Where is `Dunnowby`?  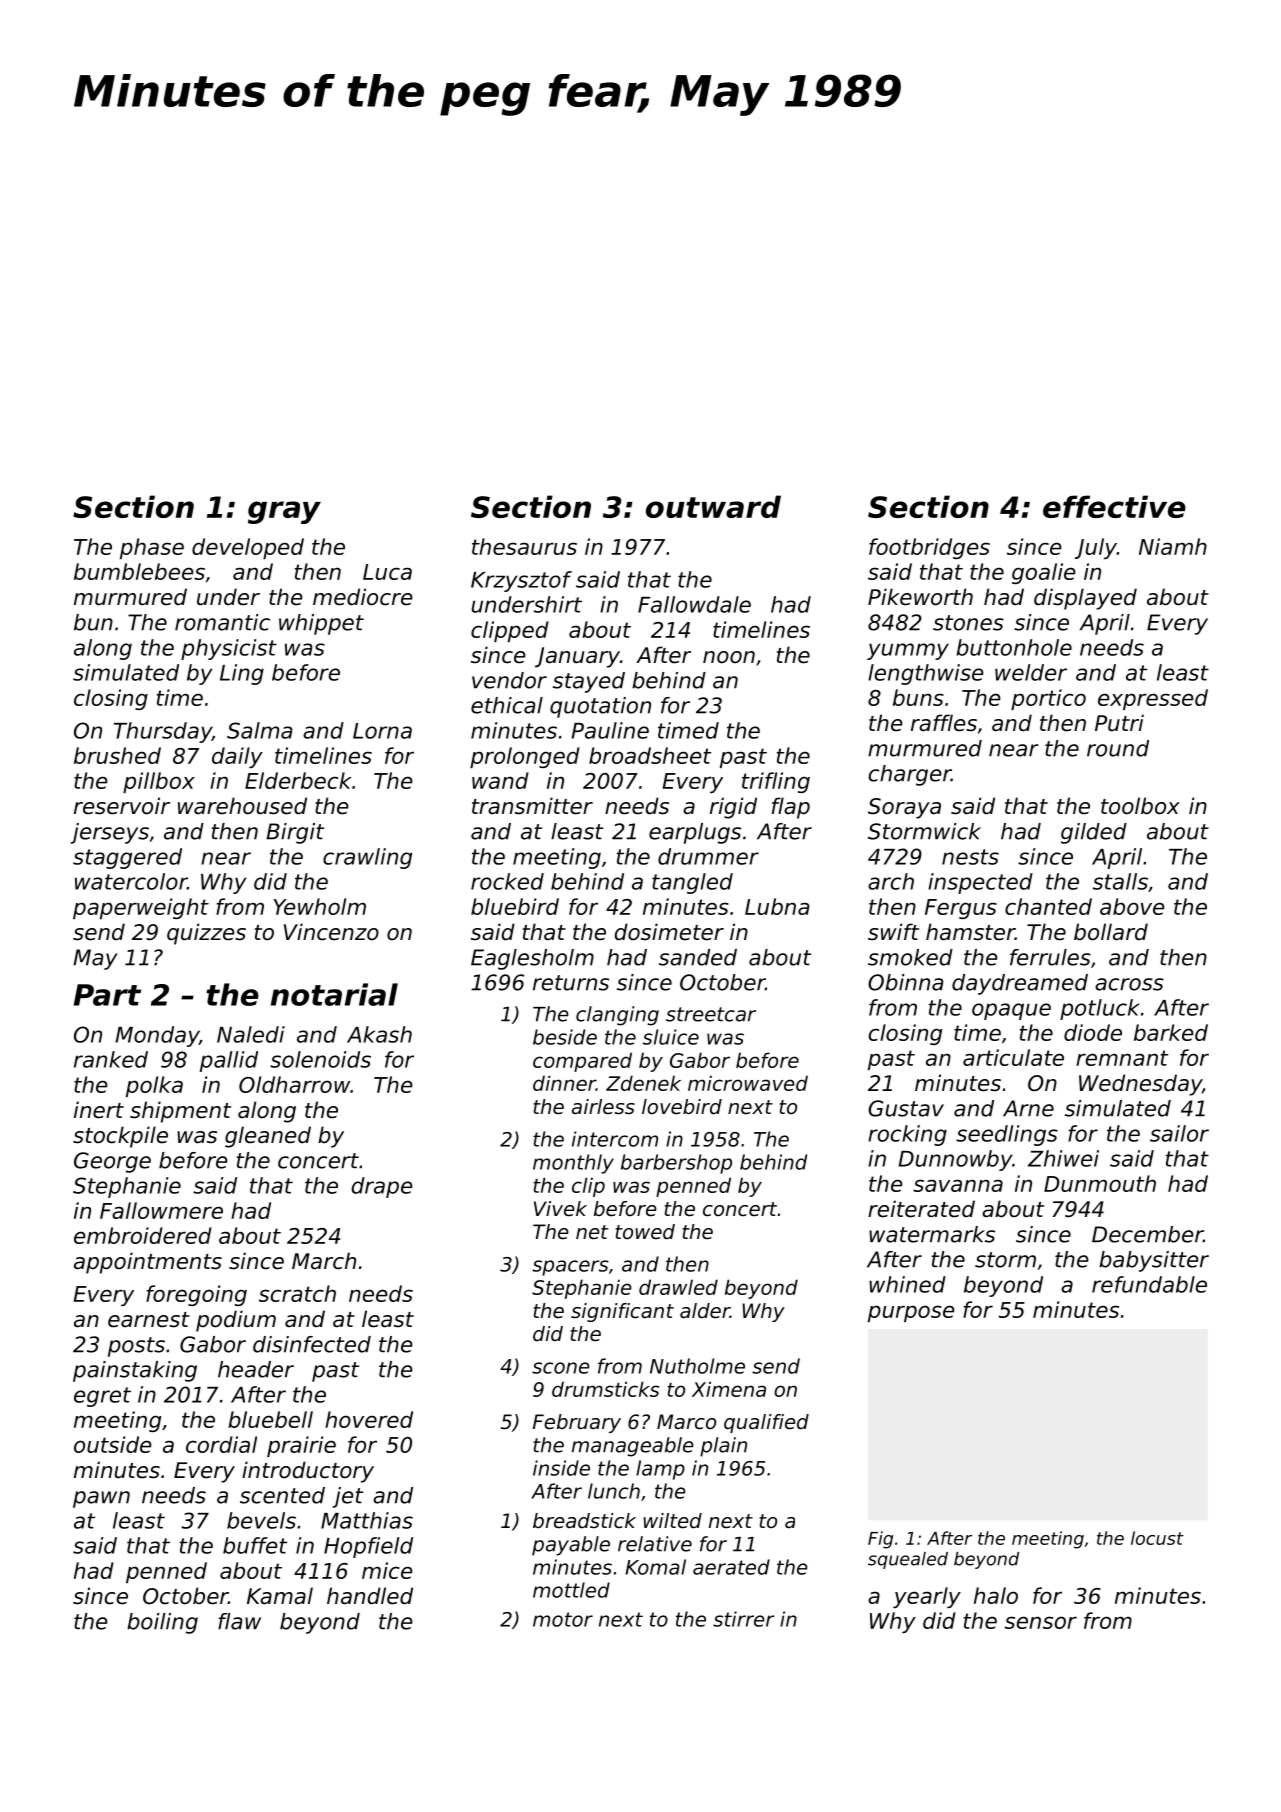
Dunnowby is located at coordinates (955, 1160).
